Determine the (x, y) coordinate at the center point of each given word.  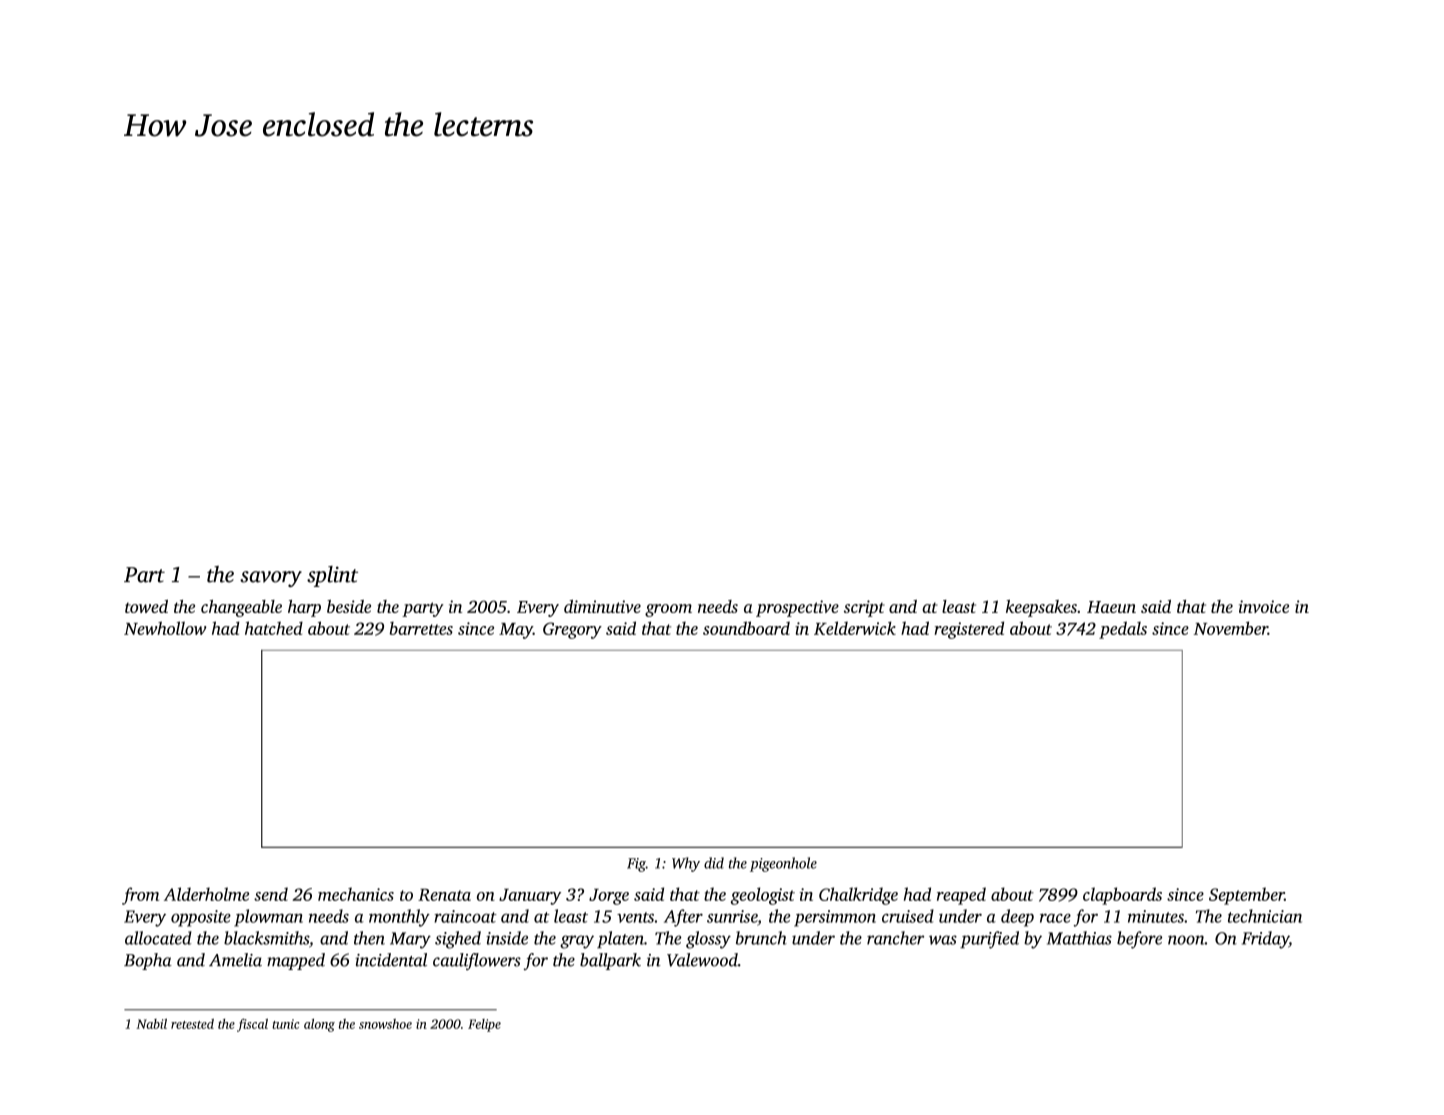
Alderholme (206, 894)
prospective (797, 608)
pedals (1123, 630)
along (319, 1025)
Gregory (572, 630)
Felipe (484, 1025)
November (1231, 628)
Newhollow (165, 628)
